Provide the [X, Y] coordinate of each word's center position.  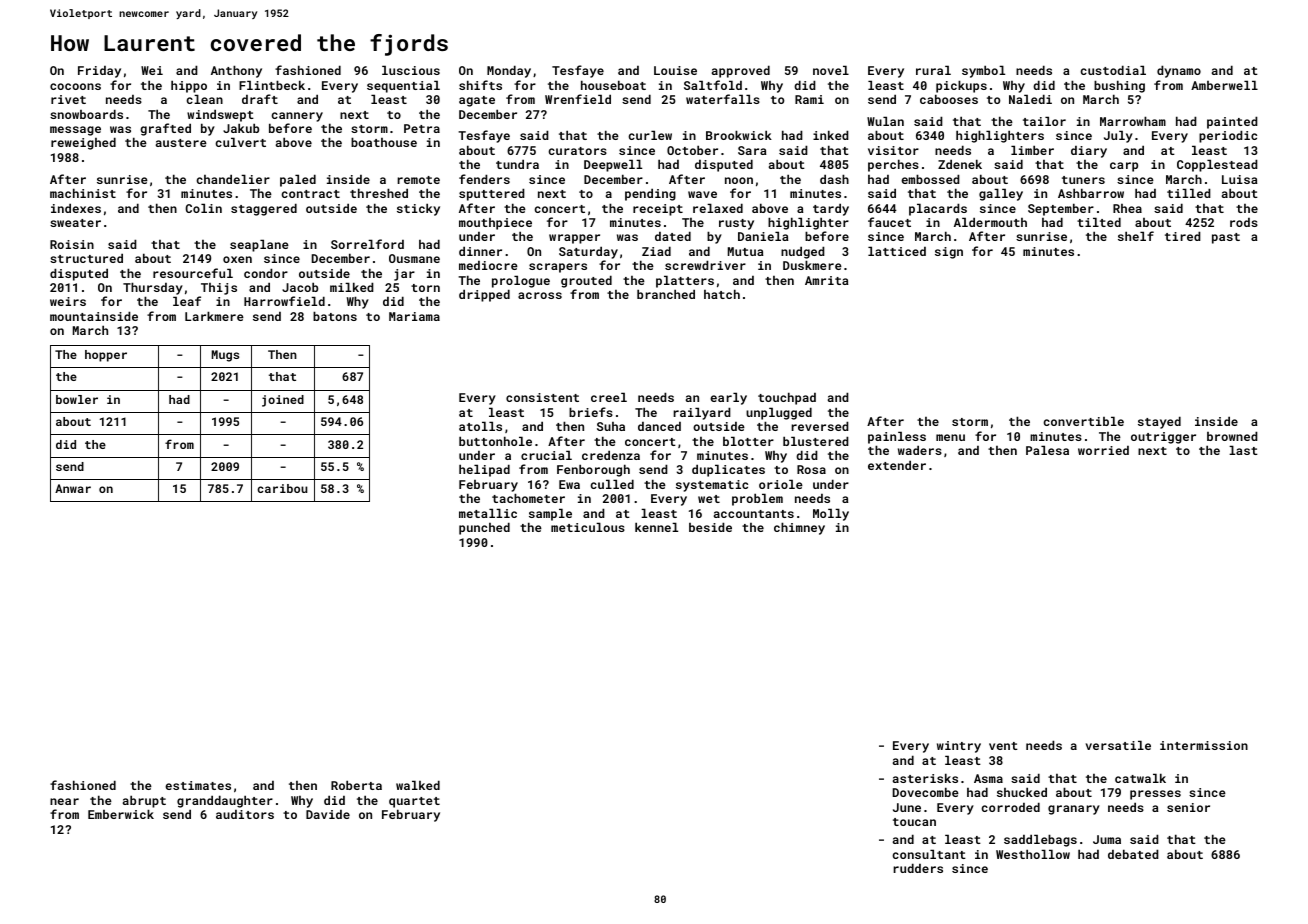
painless [897, 437]
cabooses [949, 99]
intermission [1204, 745]
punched [484, 528]
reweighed [83, 143]
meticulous [588, 527]
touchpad [787, 398]
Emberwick [121, 814]
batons [335, 316]
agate [477, 101]
